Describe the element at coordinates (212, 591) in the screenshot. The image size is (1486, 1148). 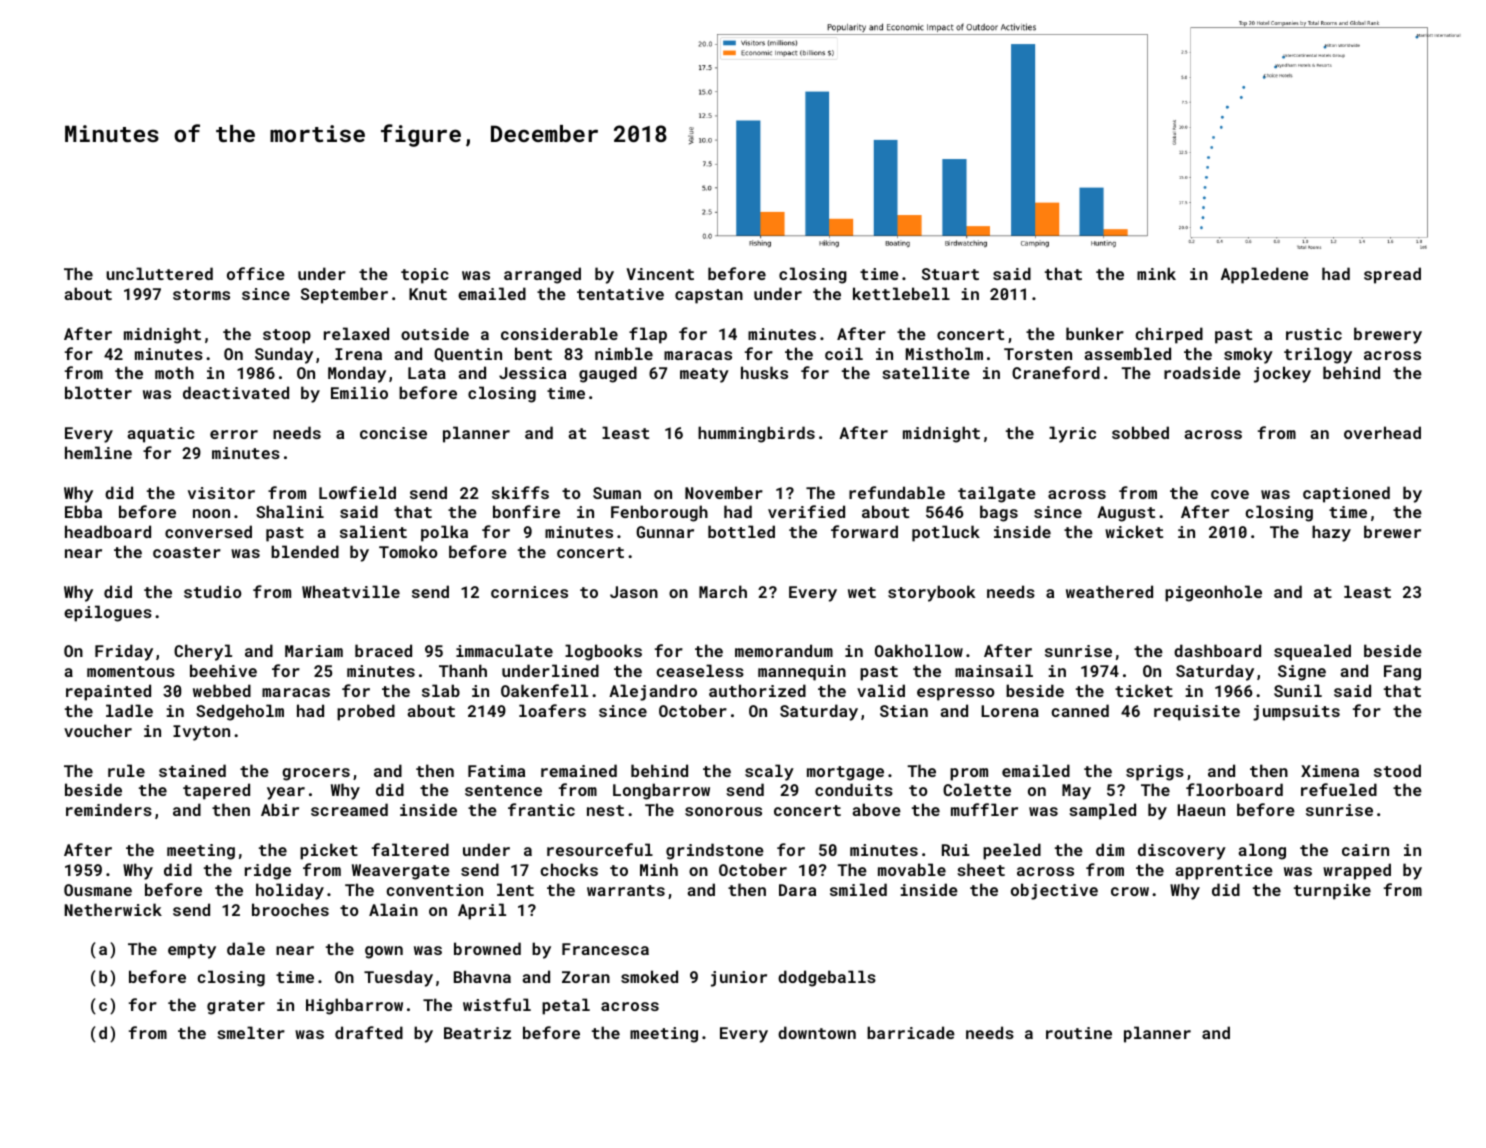
I see `studio` at that location.
